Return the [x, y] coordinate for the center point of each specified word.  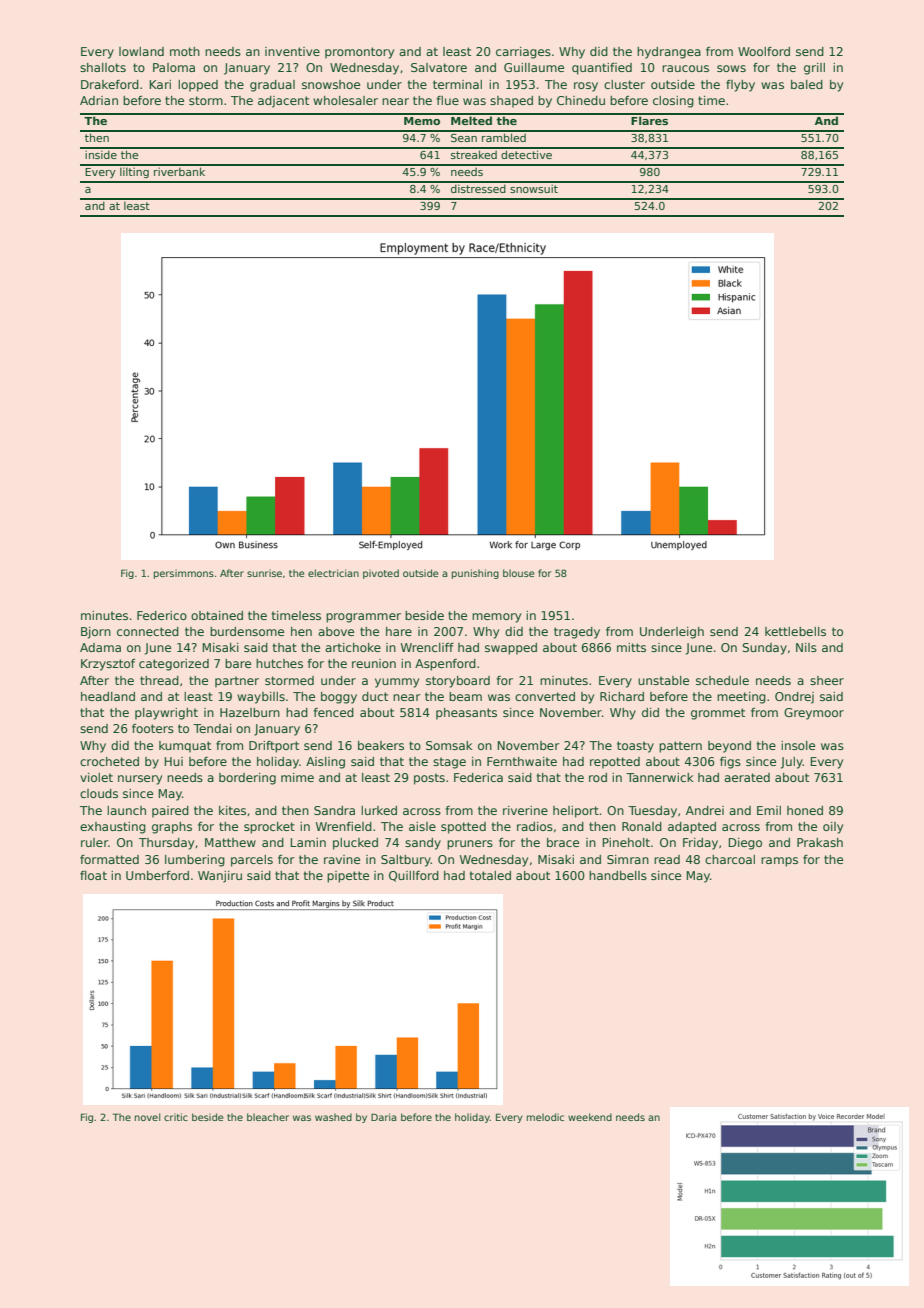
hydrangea [669, 53]
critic [176, 1117]
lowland [141, 51]
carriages [523, 53]
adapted [692, 828]
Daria [383, 1117]
